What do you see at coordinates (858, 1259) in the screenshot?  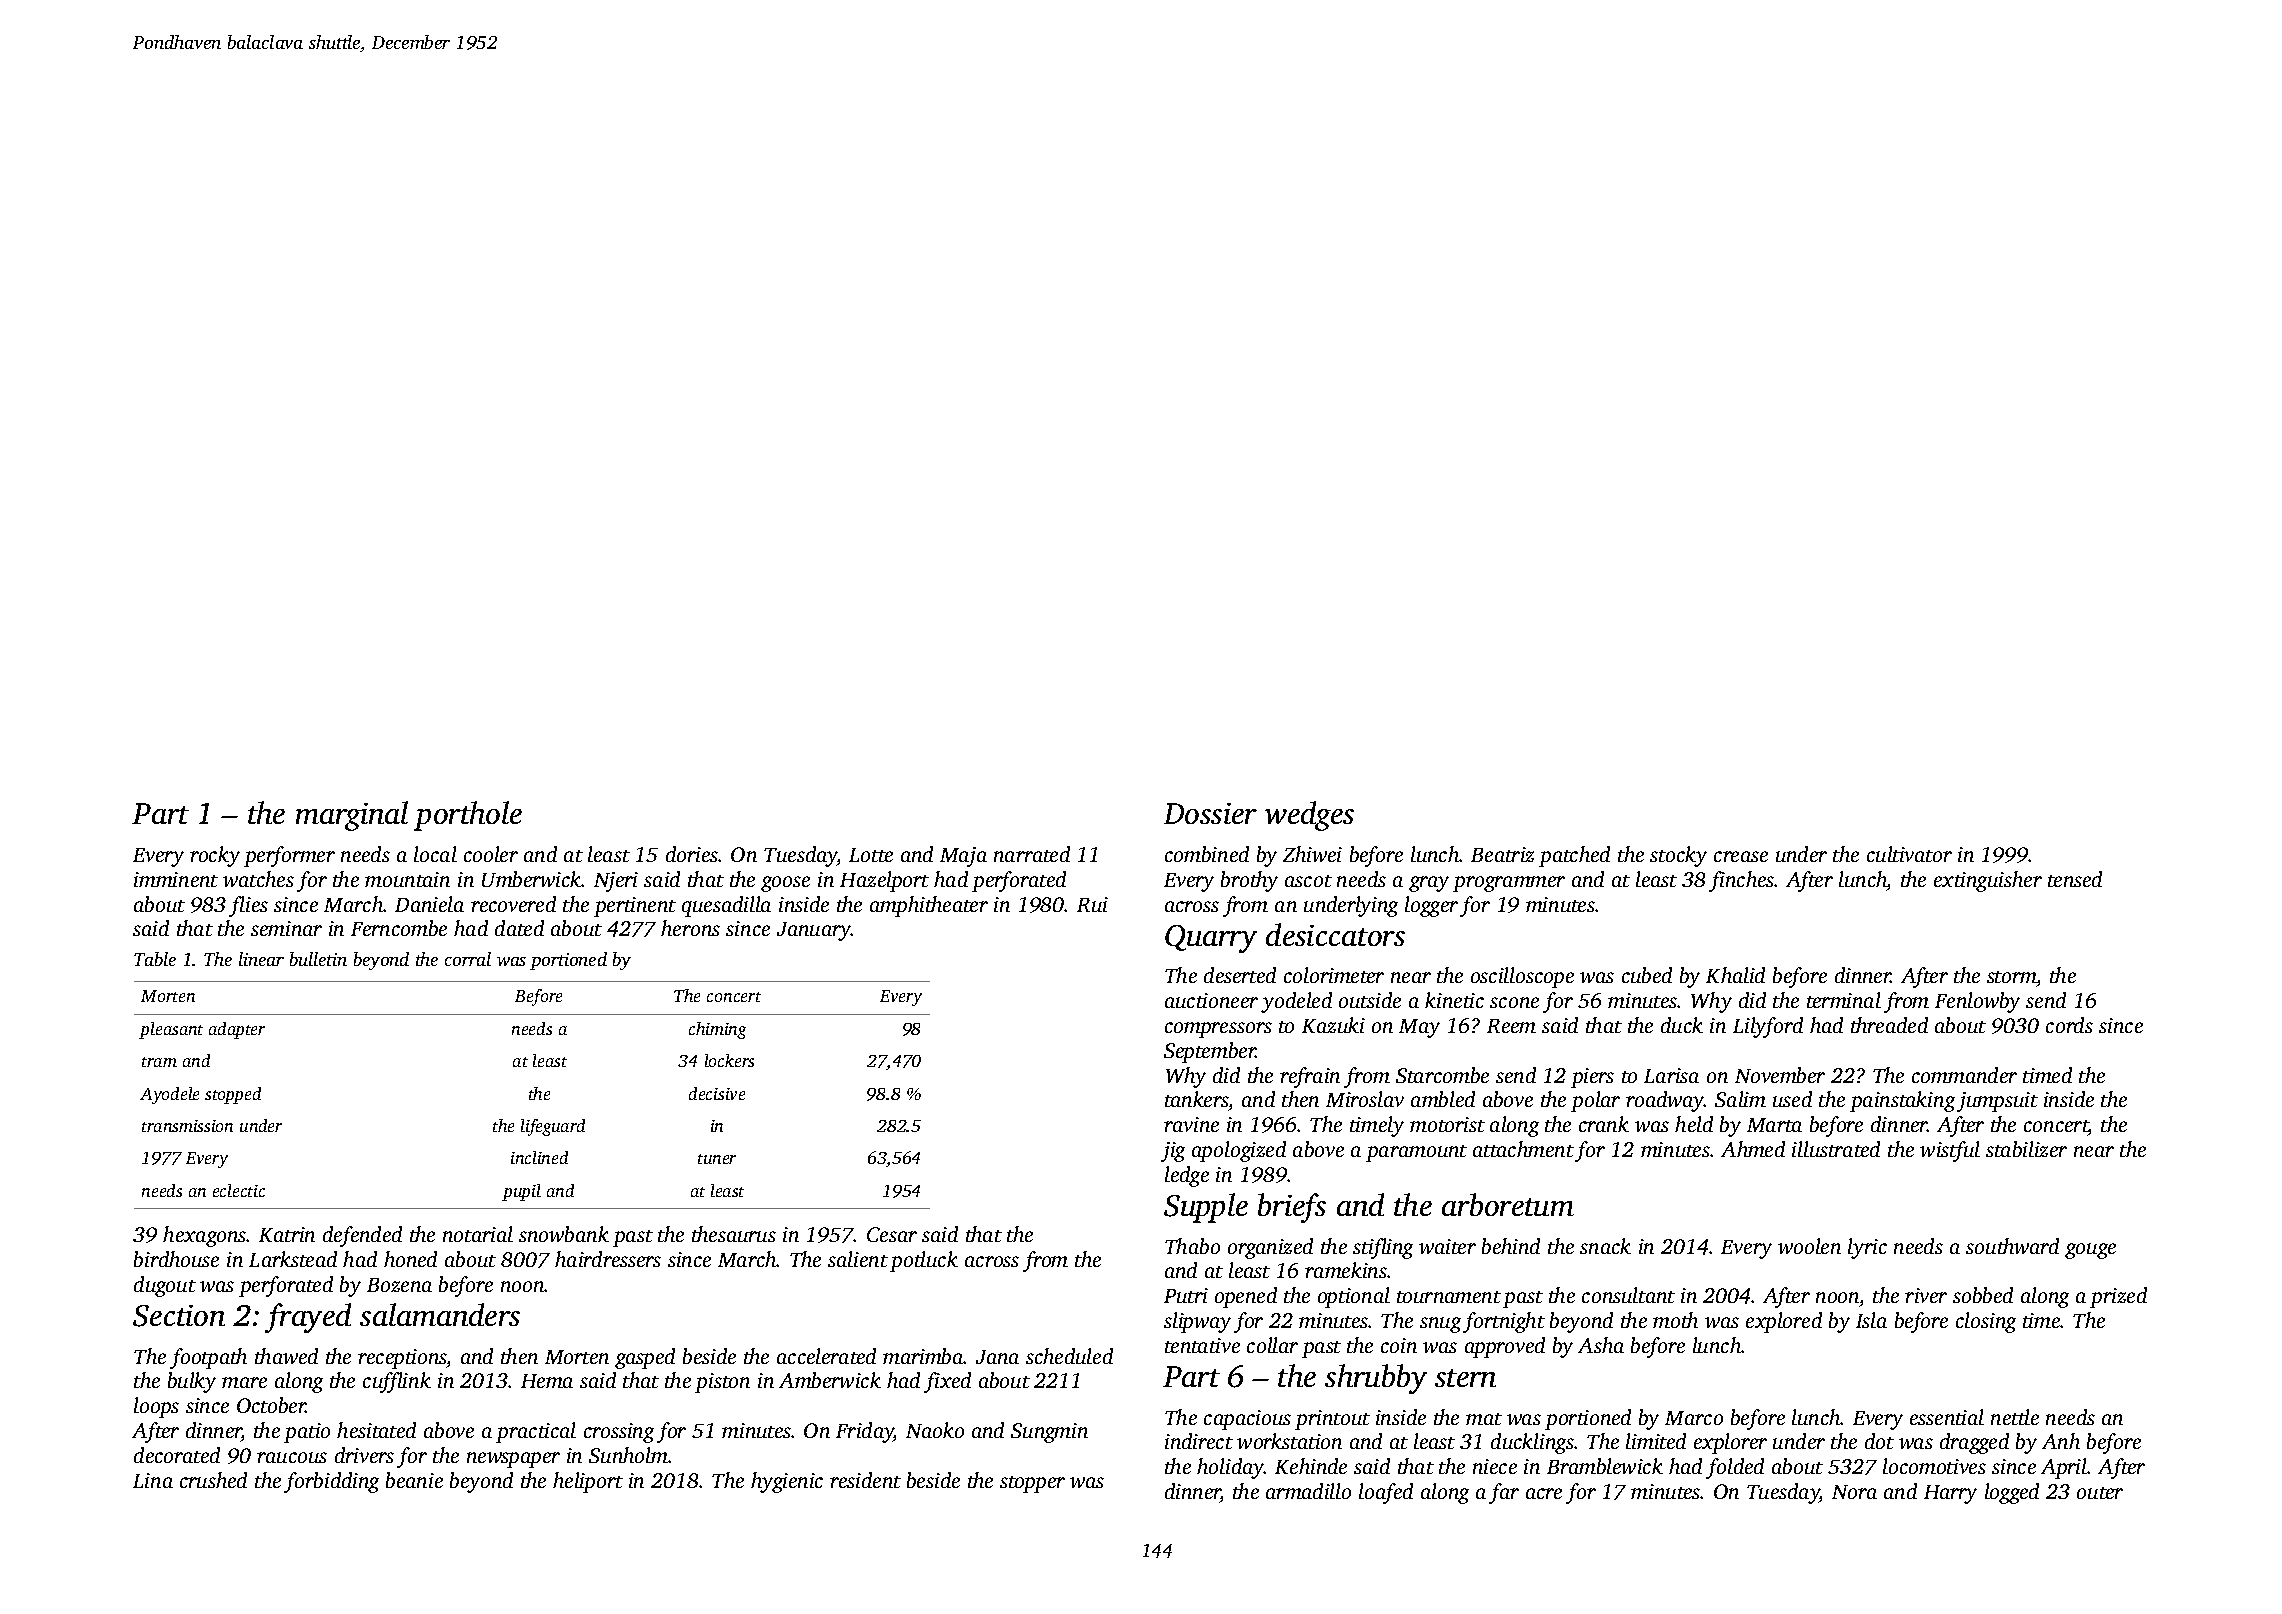 I see `salient` at bounding box center [858, 1259].
